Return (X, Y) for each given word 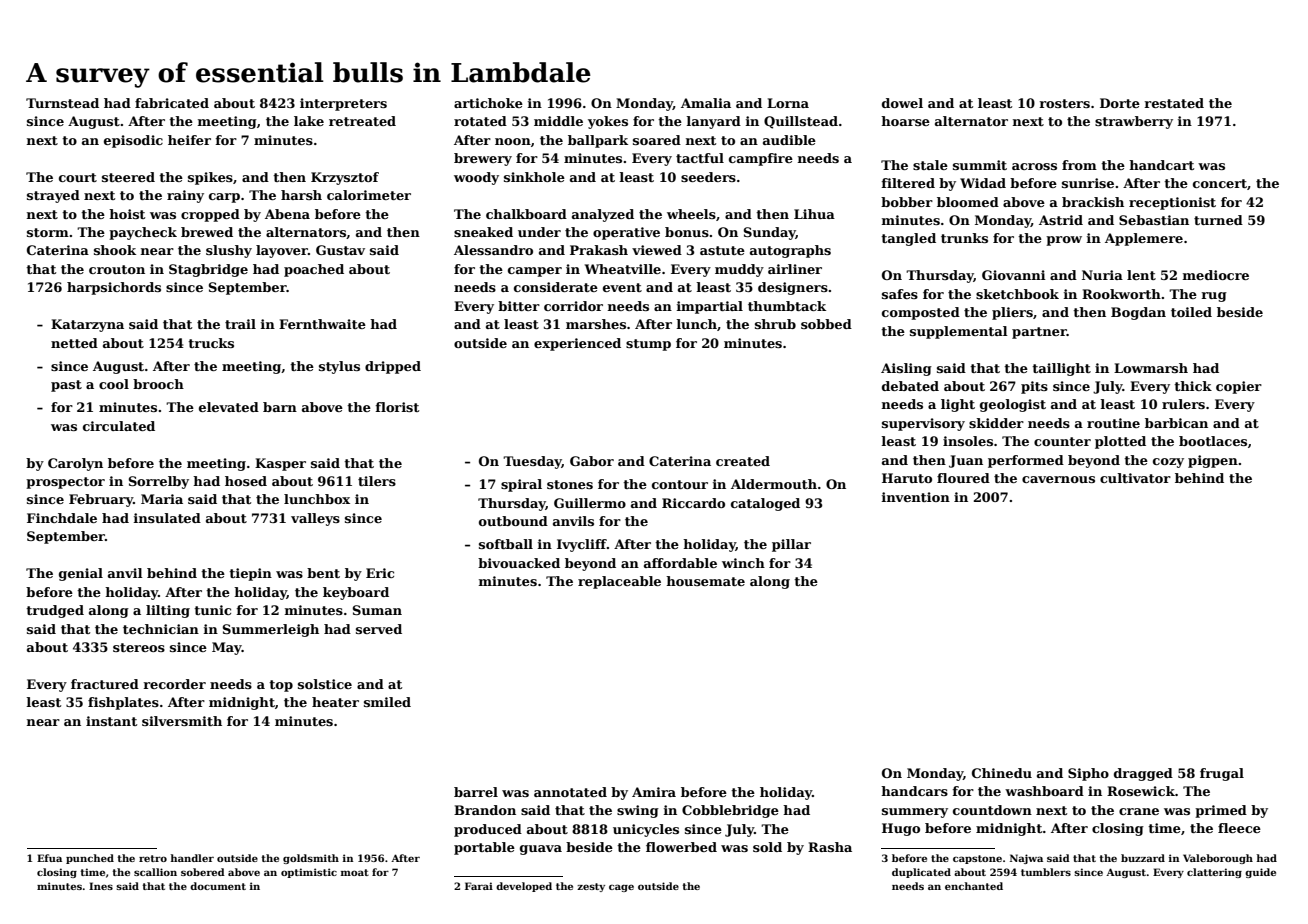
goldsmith (311, 859)
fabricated (172, 103)
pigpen (1213, 461)
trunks (964, 238)
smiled (387, 702)
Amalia (706, 103)
